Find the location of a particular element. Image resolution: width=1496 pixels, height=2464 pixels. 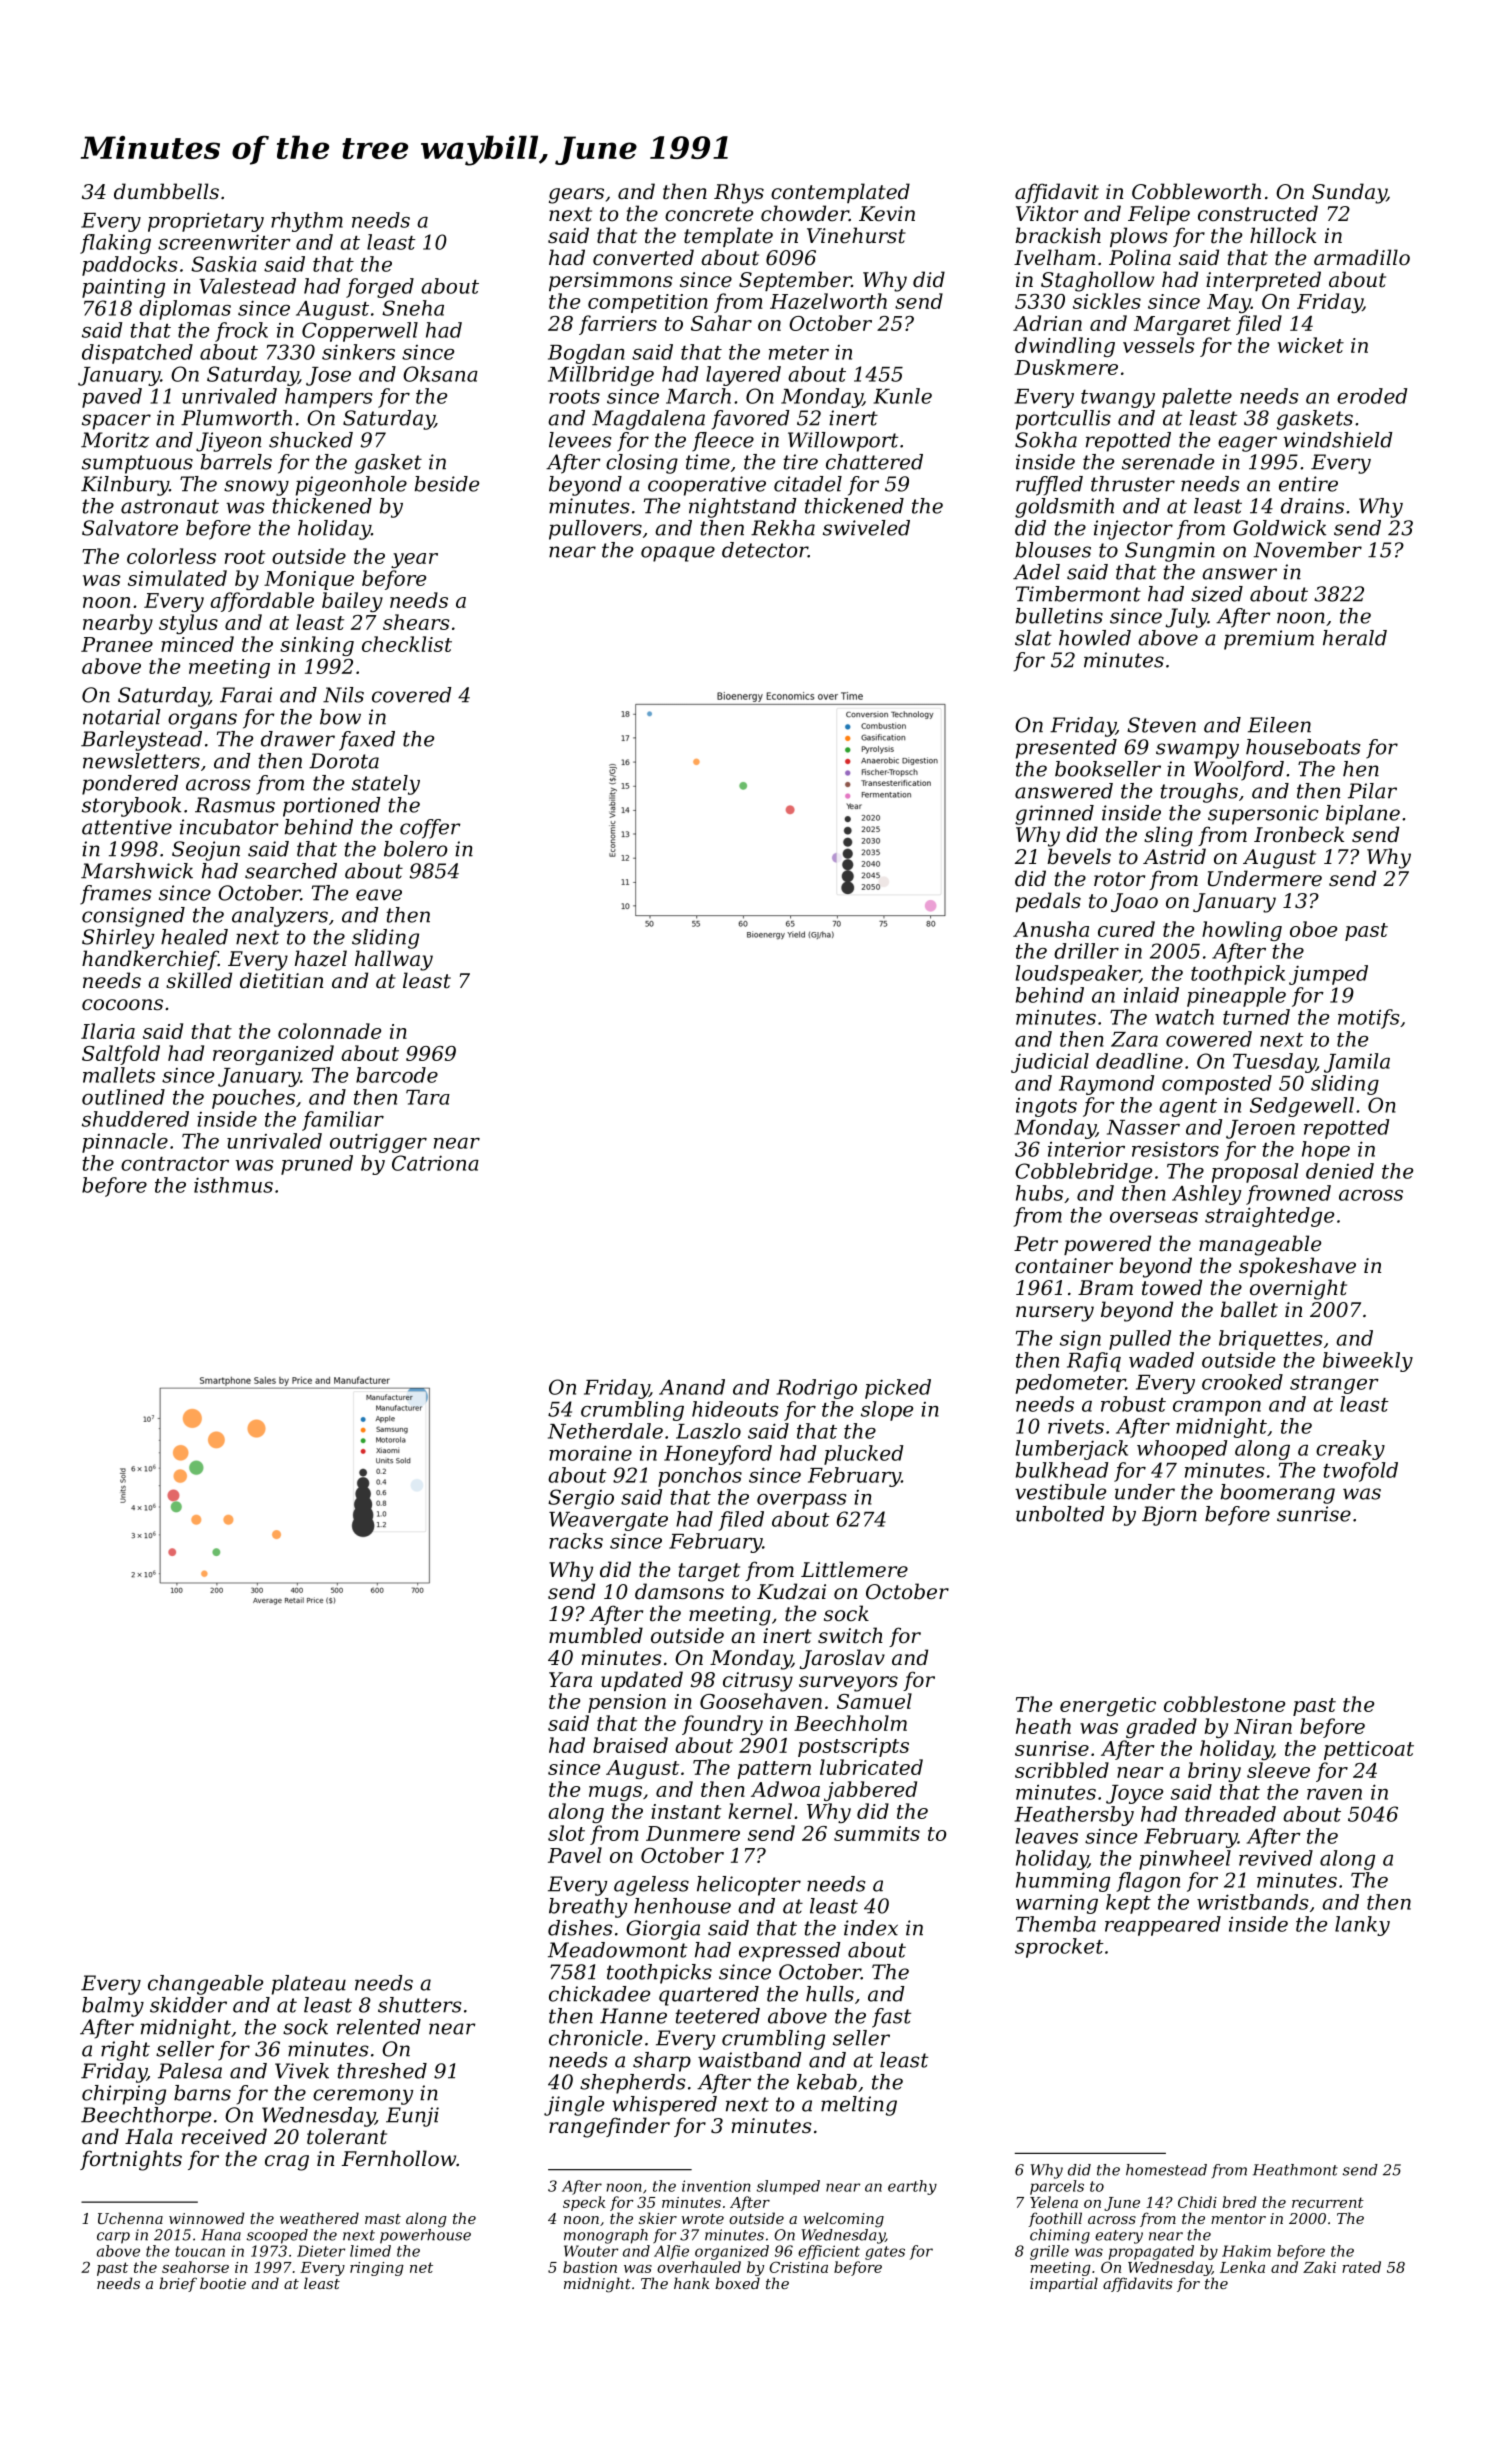

layered is located at coordinates (743, 376).
